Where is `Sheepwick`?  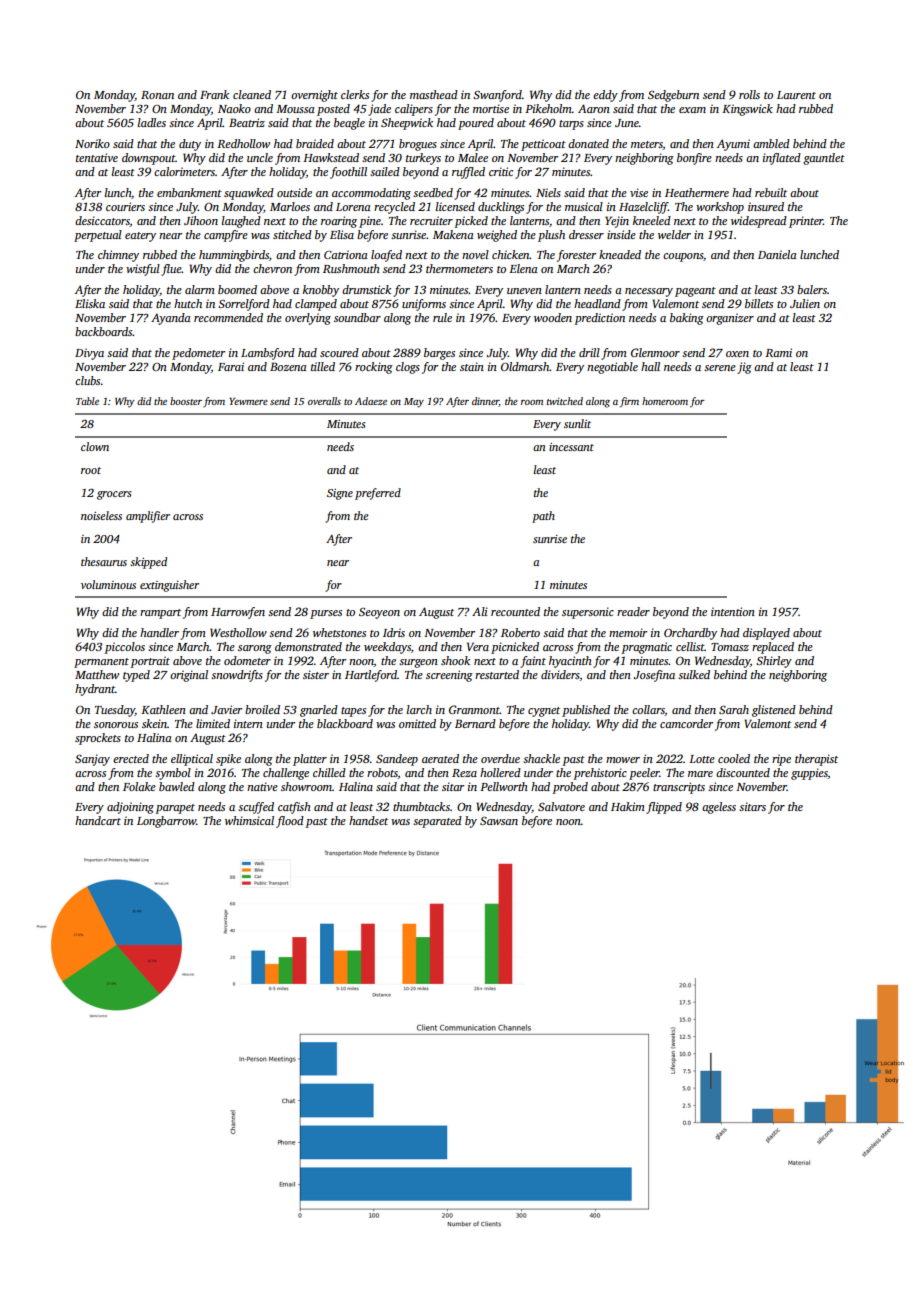 Sheepwick is located at coordinates (407, 124).
